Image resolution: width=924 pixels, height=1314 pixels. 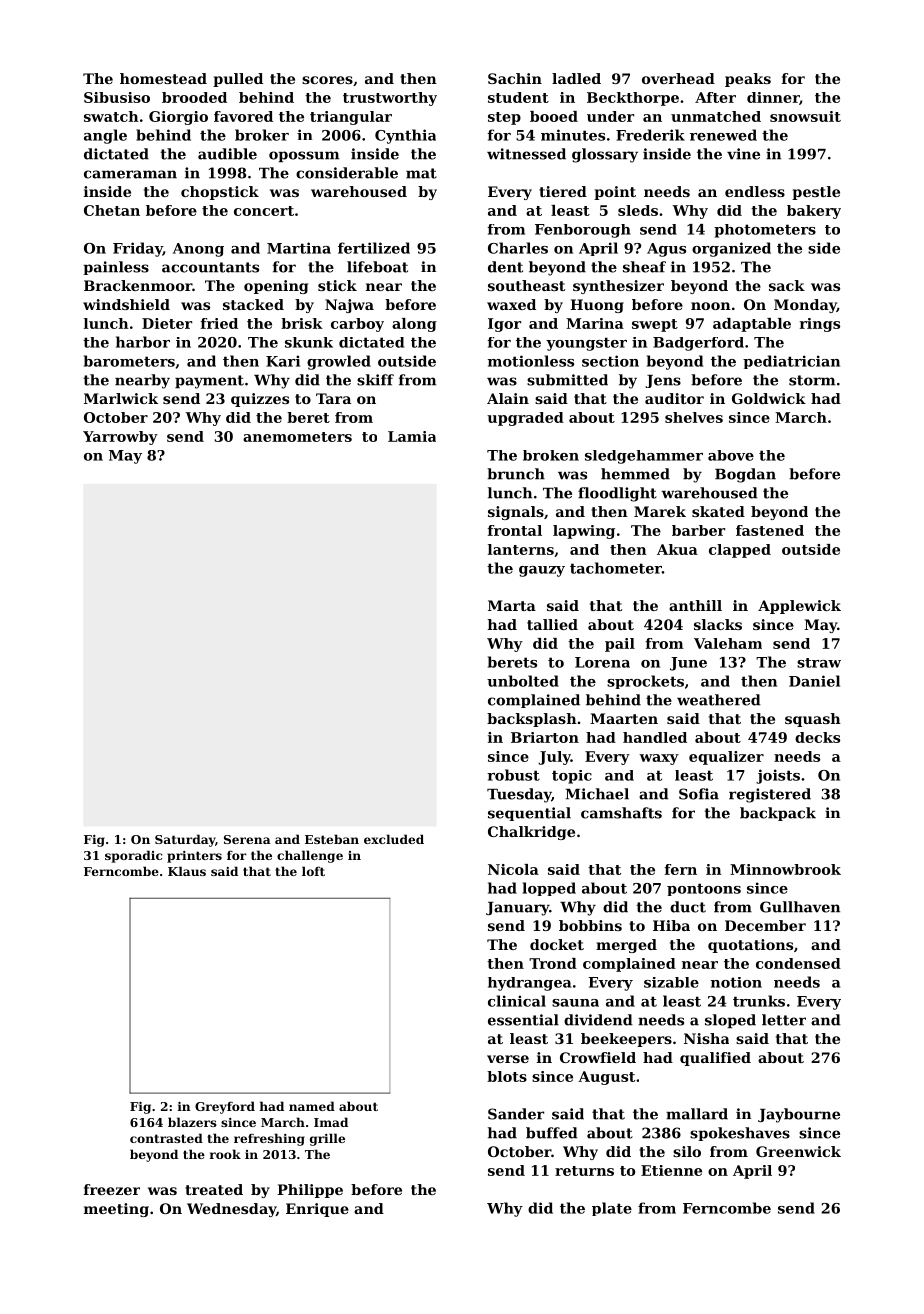 I want to click on camshafts, so click(x=621, y=813).
